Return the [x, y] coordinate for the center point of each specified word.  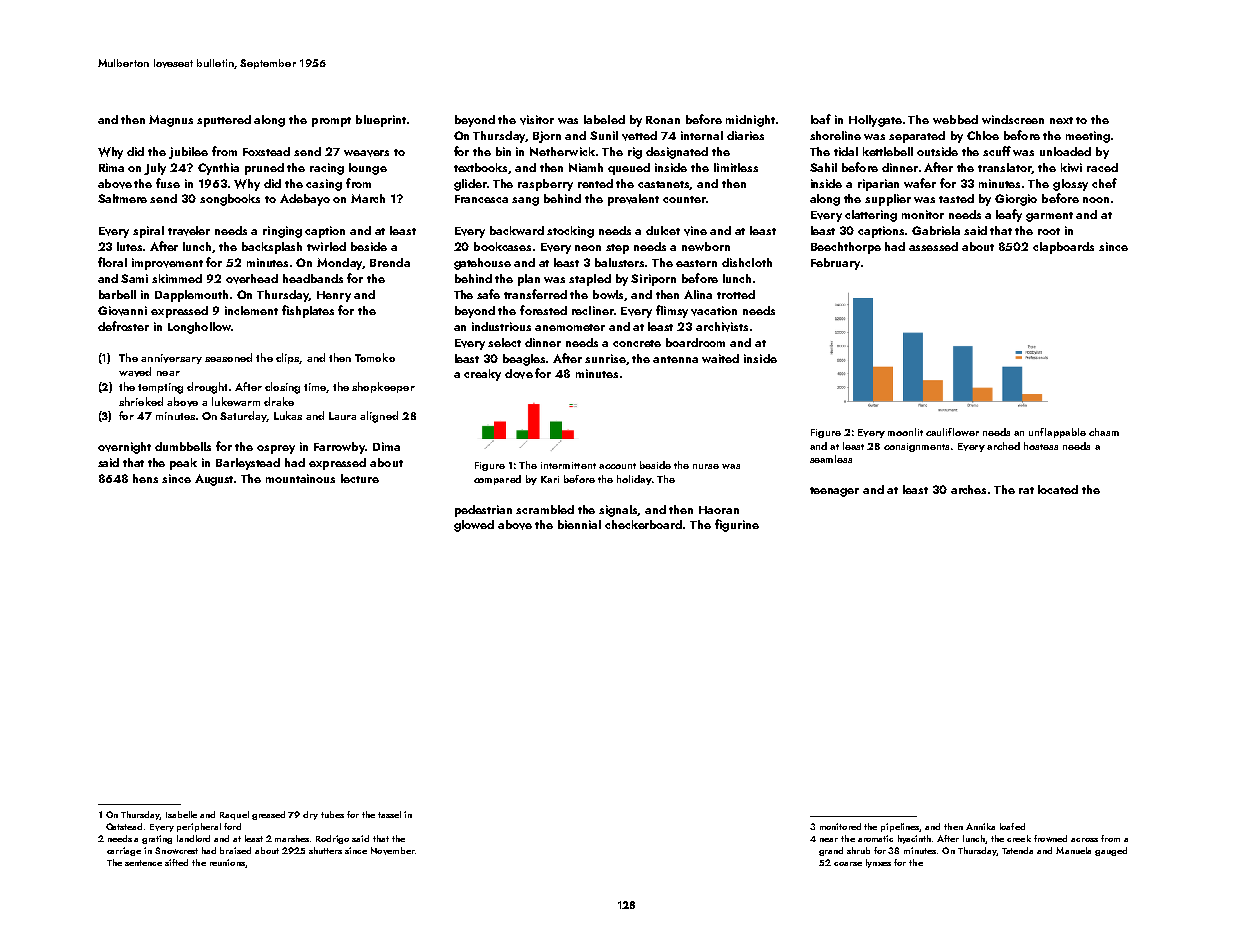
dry [310, 815]
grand [831, 851]
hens [145, 478]
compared [497, 480]
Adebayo [305, 200]
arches [968, 489]
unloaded [1065, 151]
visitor [537, 120]
